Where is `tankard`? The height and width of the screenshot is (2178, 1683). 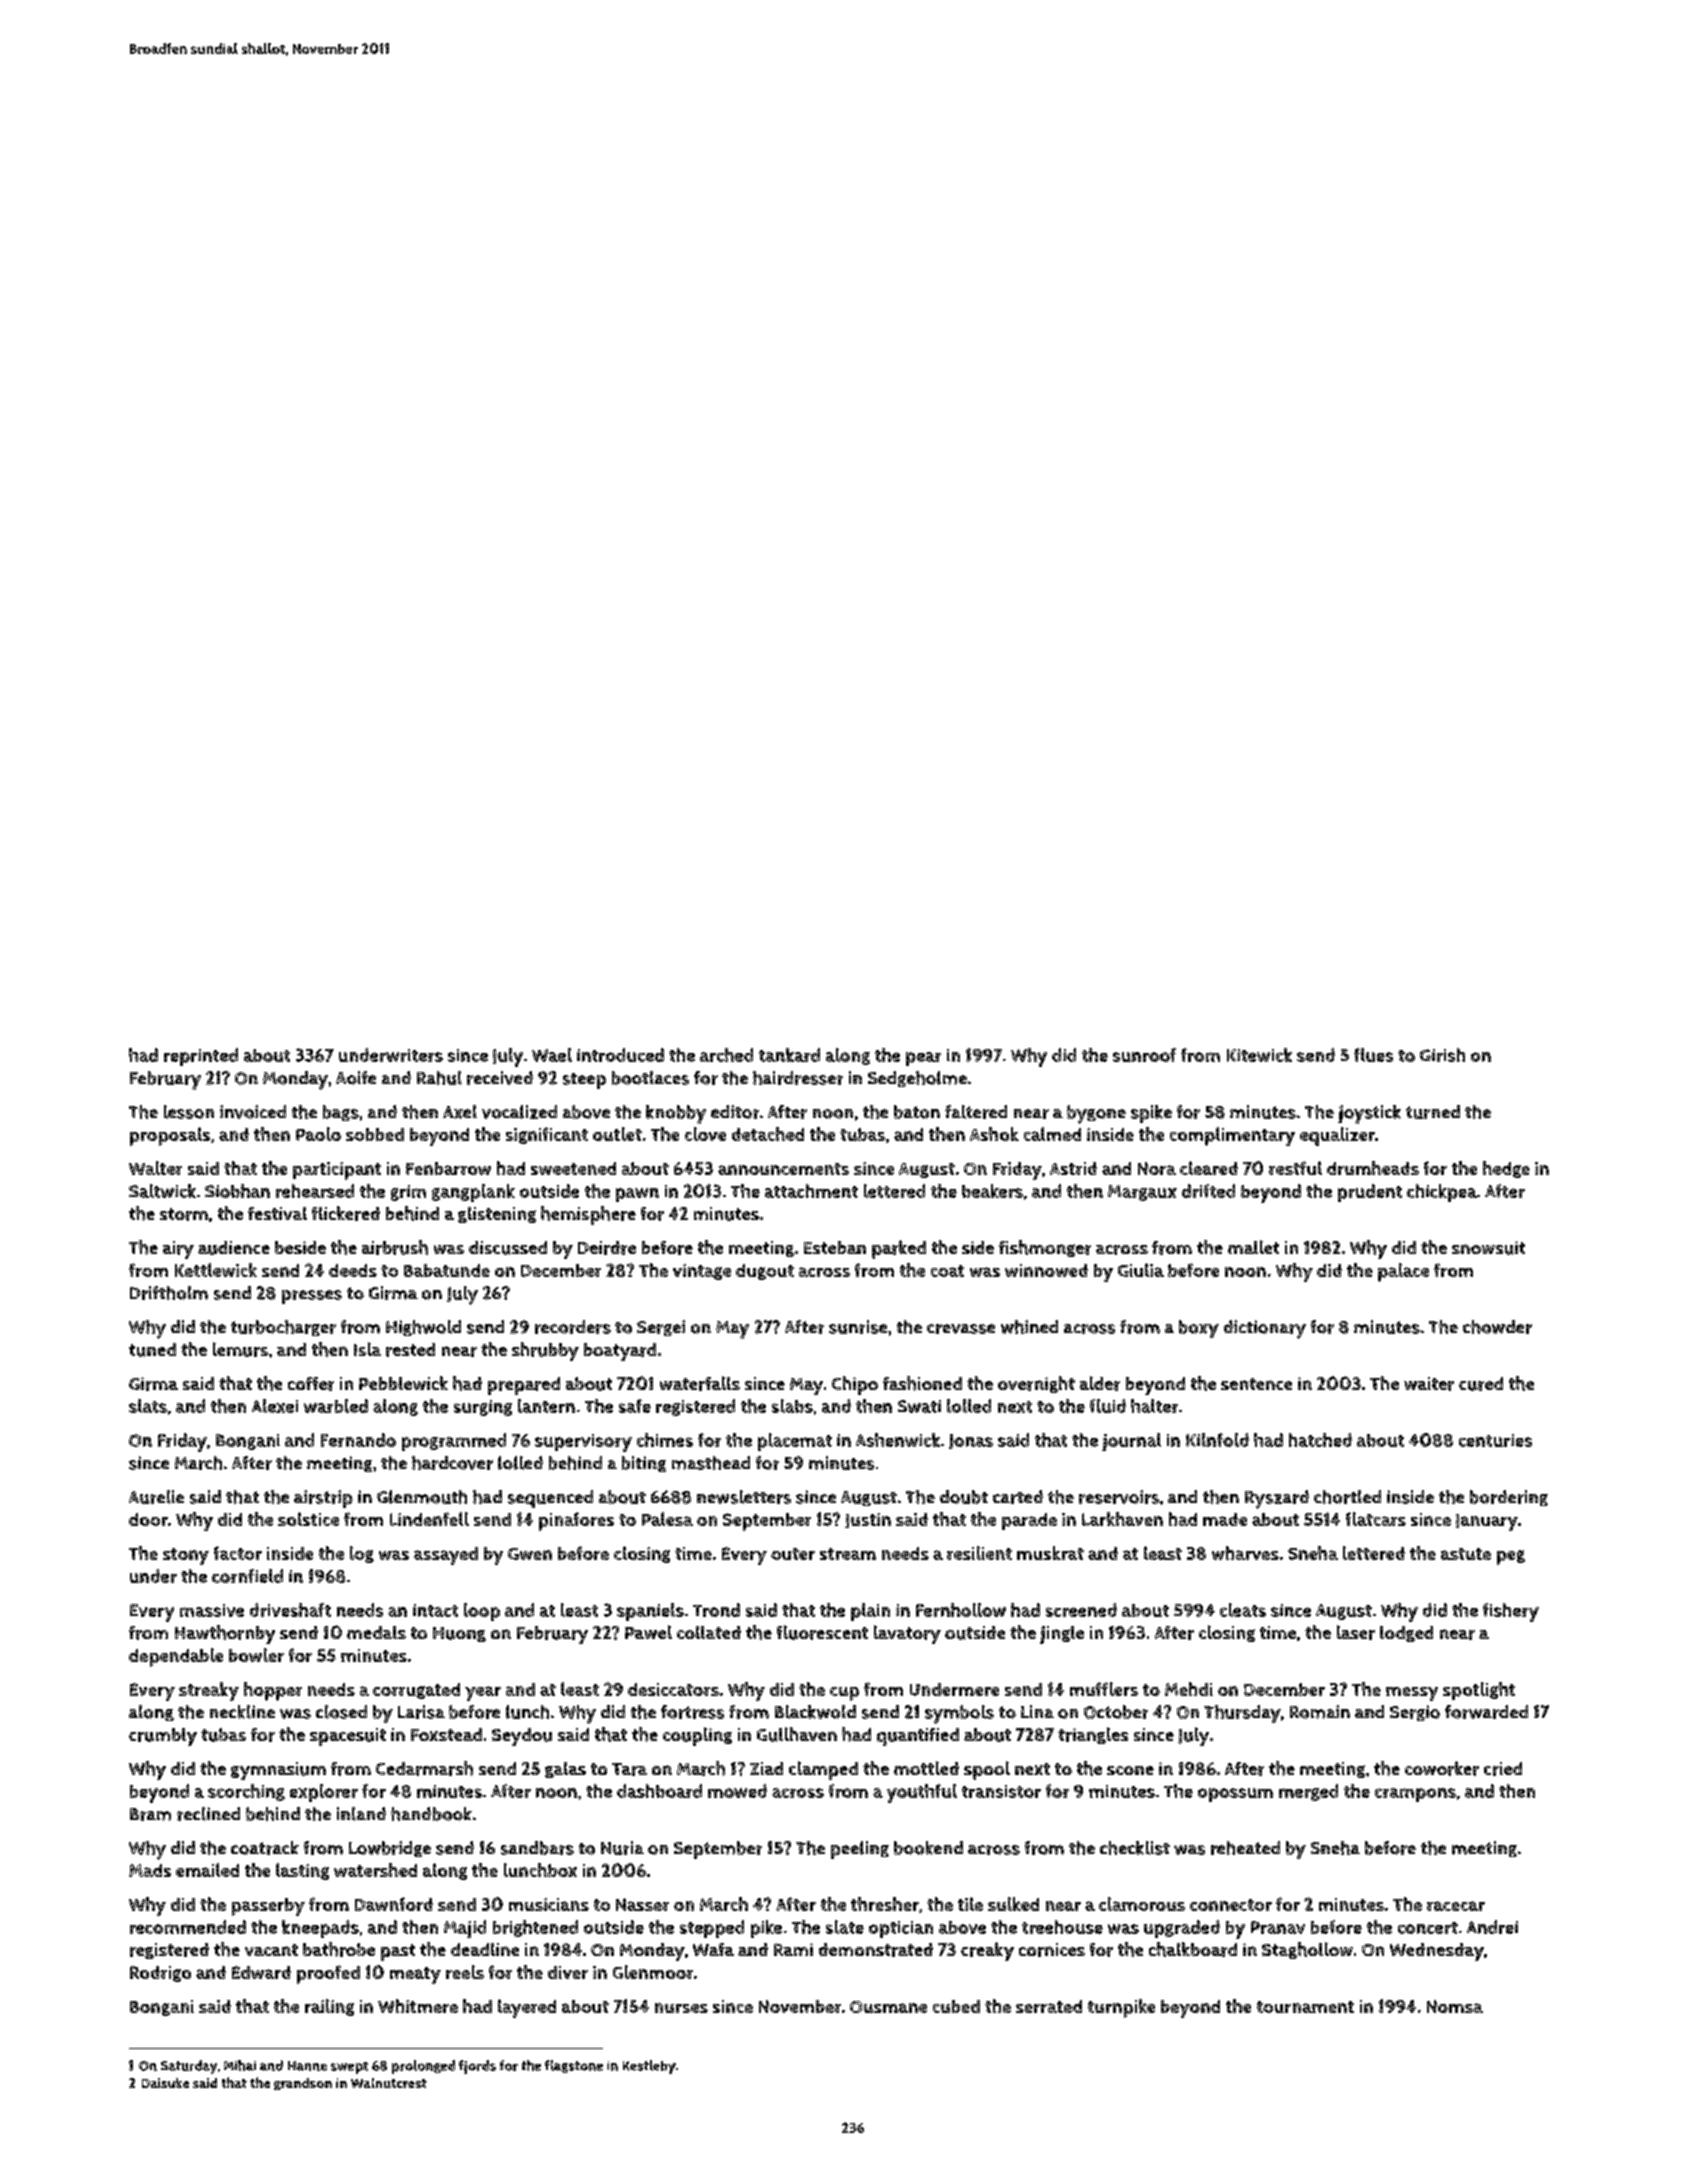
tankard is located at coordinates (789, 1055).
